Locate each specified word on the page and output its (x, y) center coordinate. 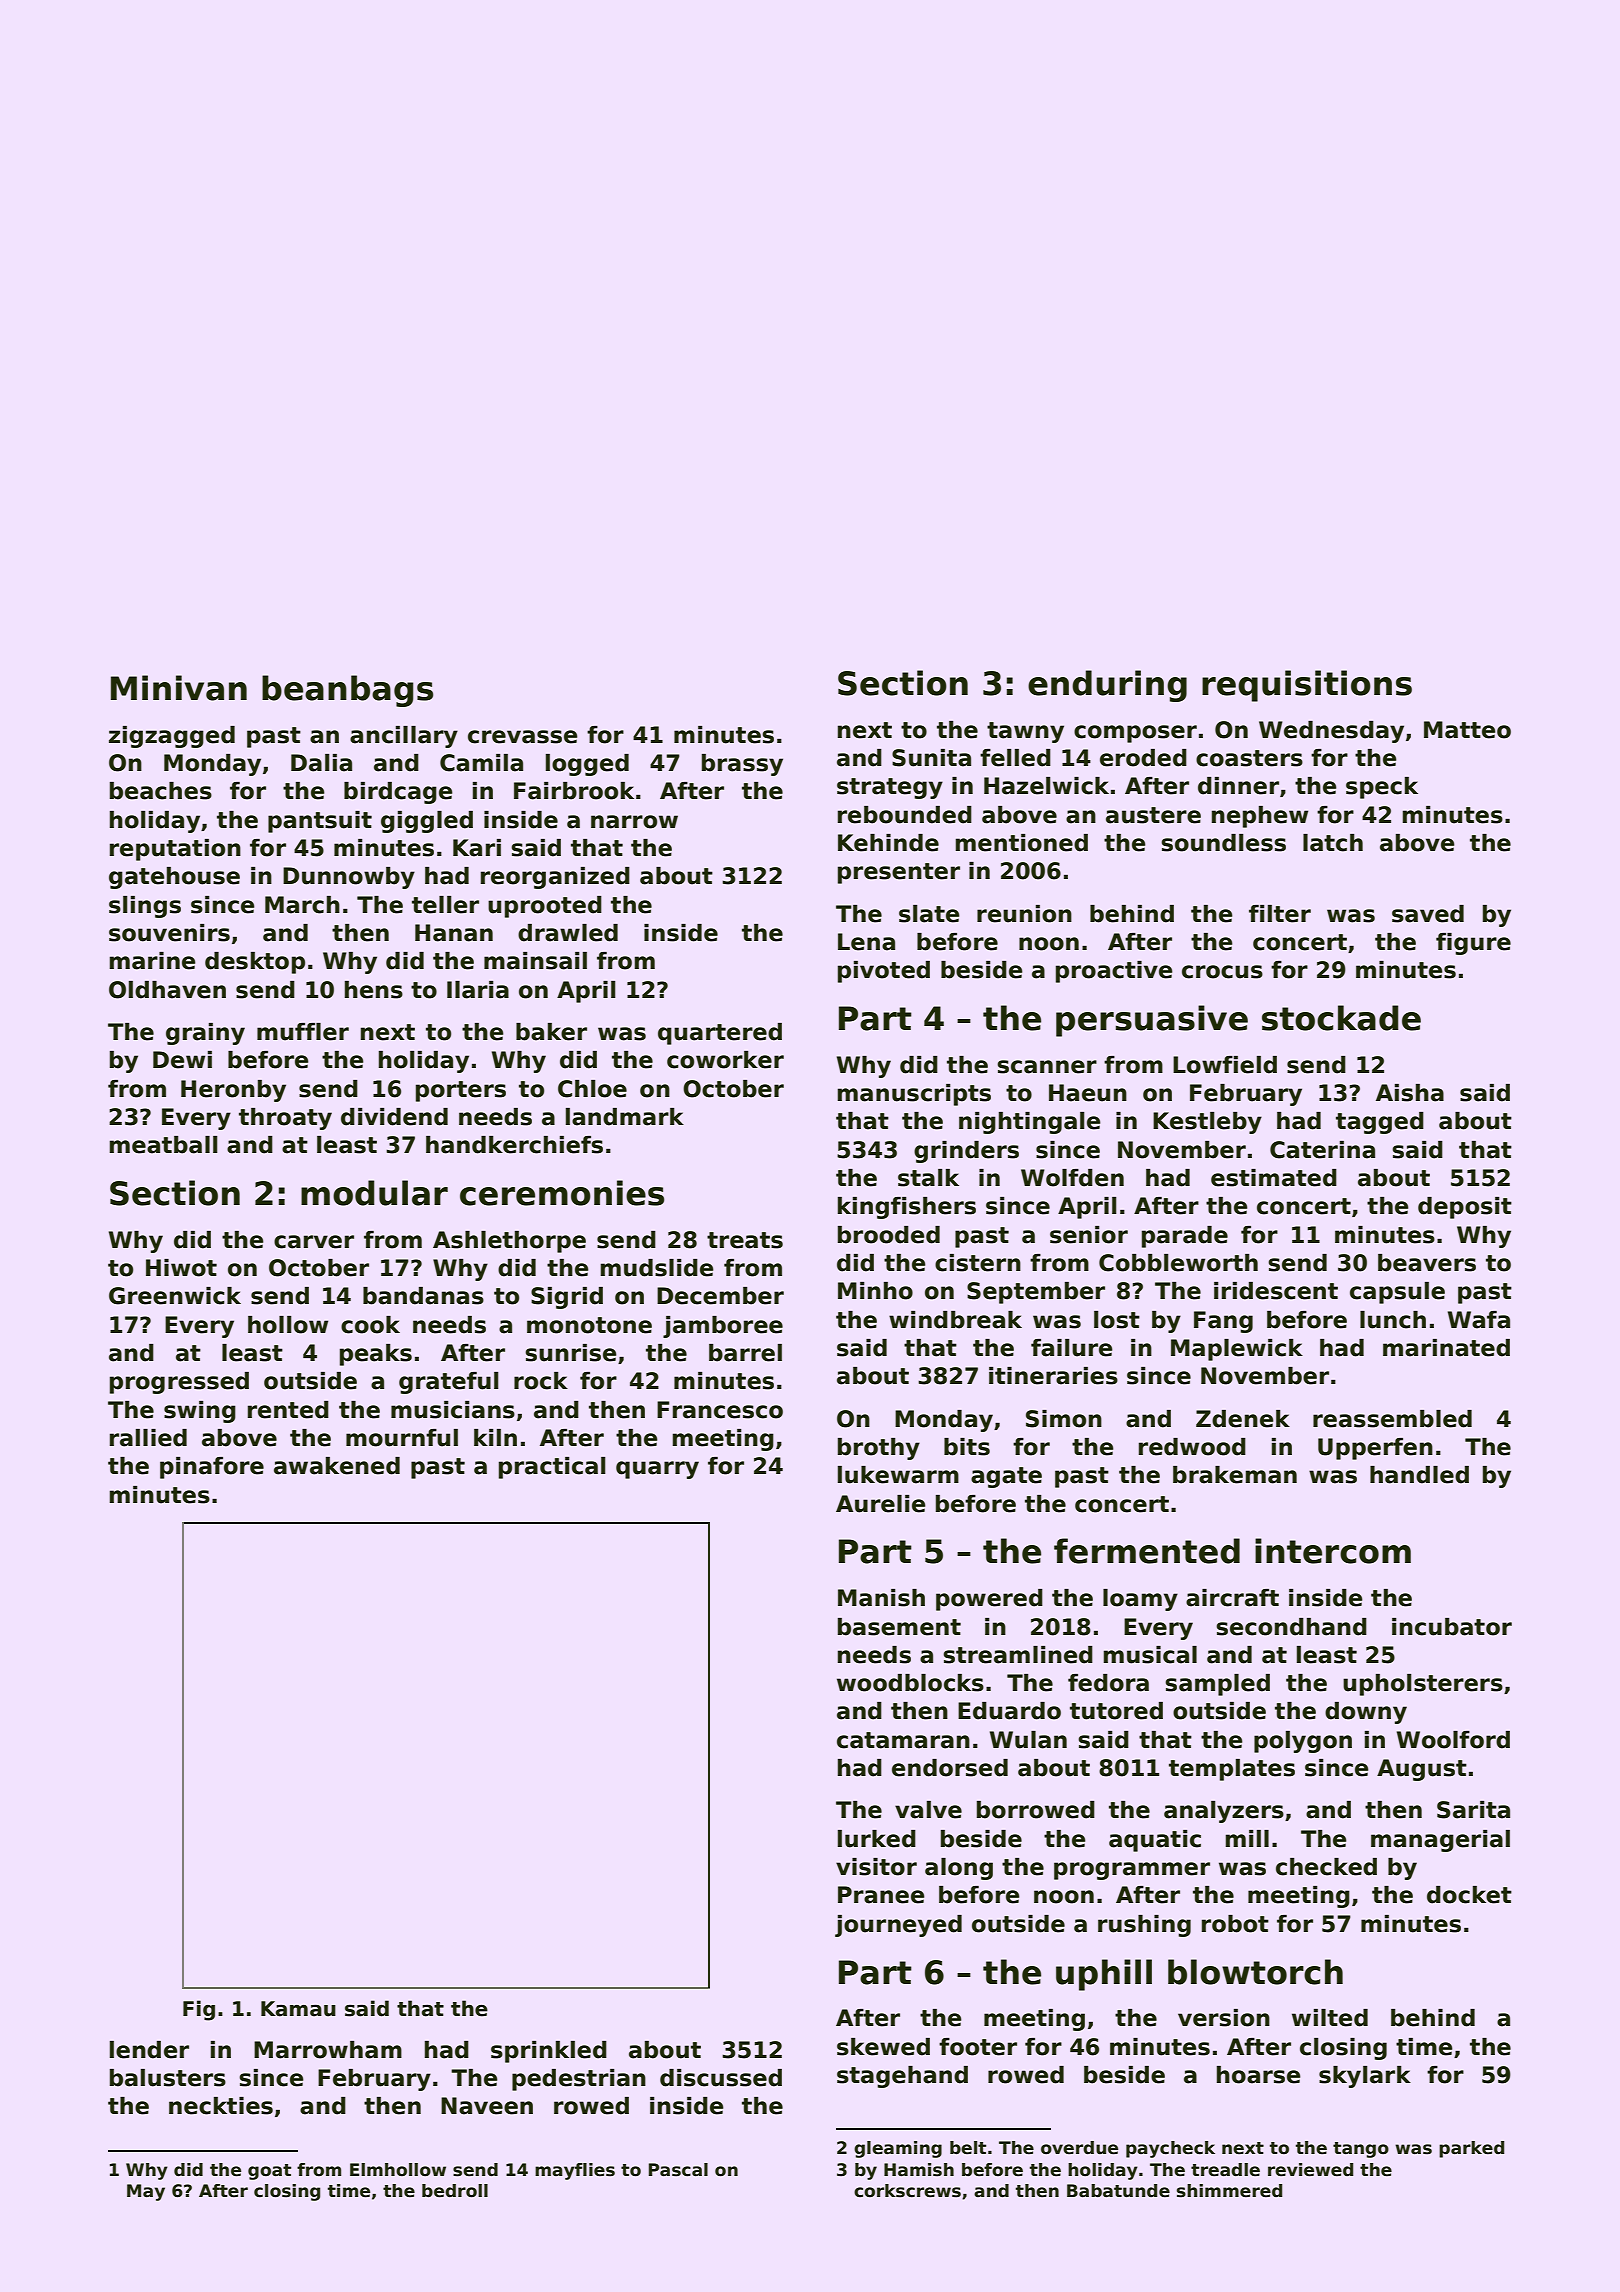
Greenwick (175, 1296)
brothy (879, 1449)
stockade (1341, 1018)
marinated (1446, 1348)
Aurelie (880, 1504)
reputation (175, 850)
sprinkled (549, 2052)
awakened (337, 1466)
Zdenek (1243, 1419)
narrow (634, 822)
